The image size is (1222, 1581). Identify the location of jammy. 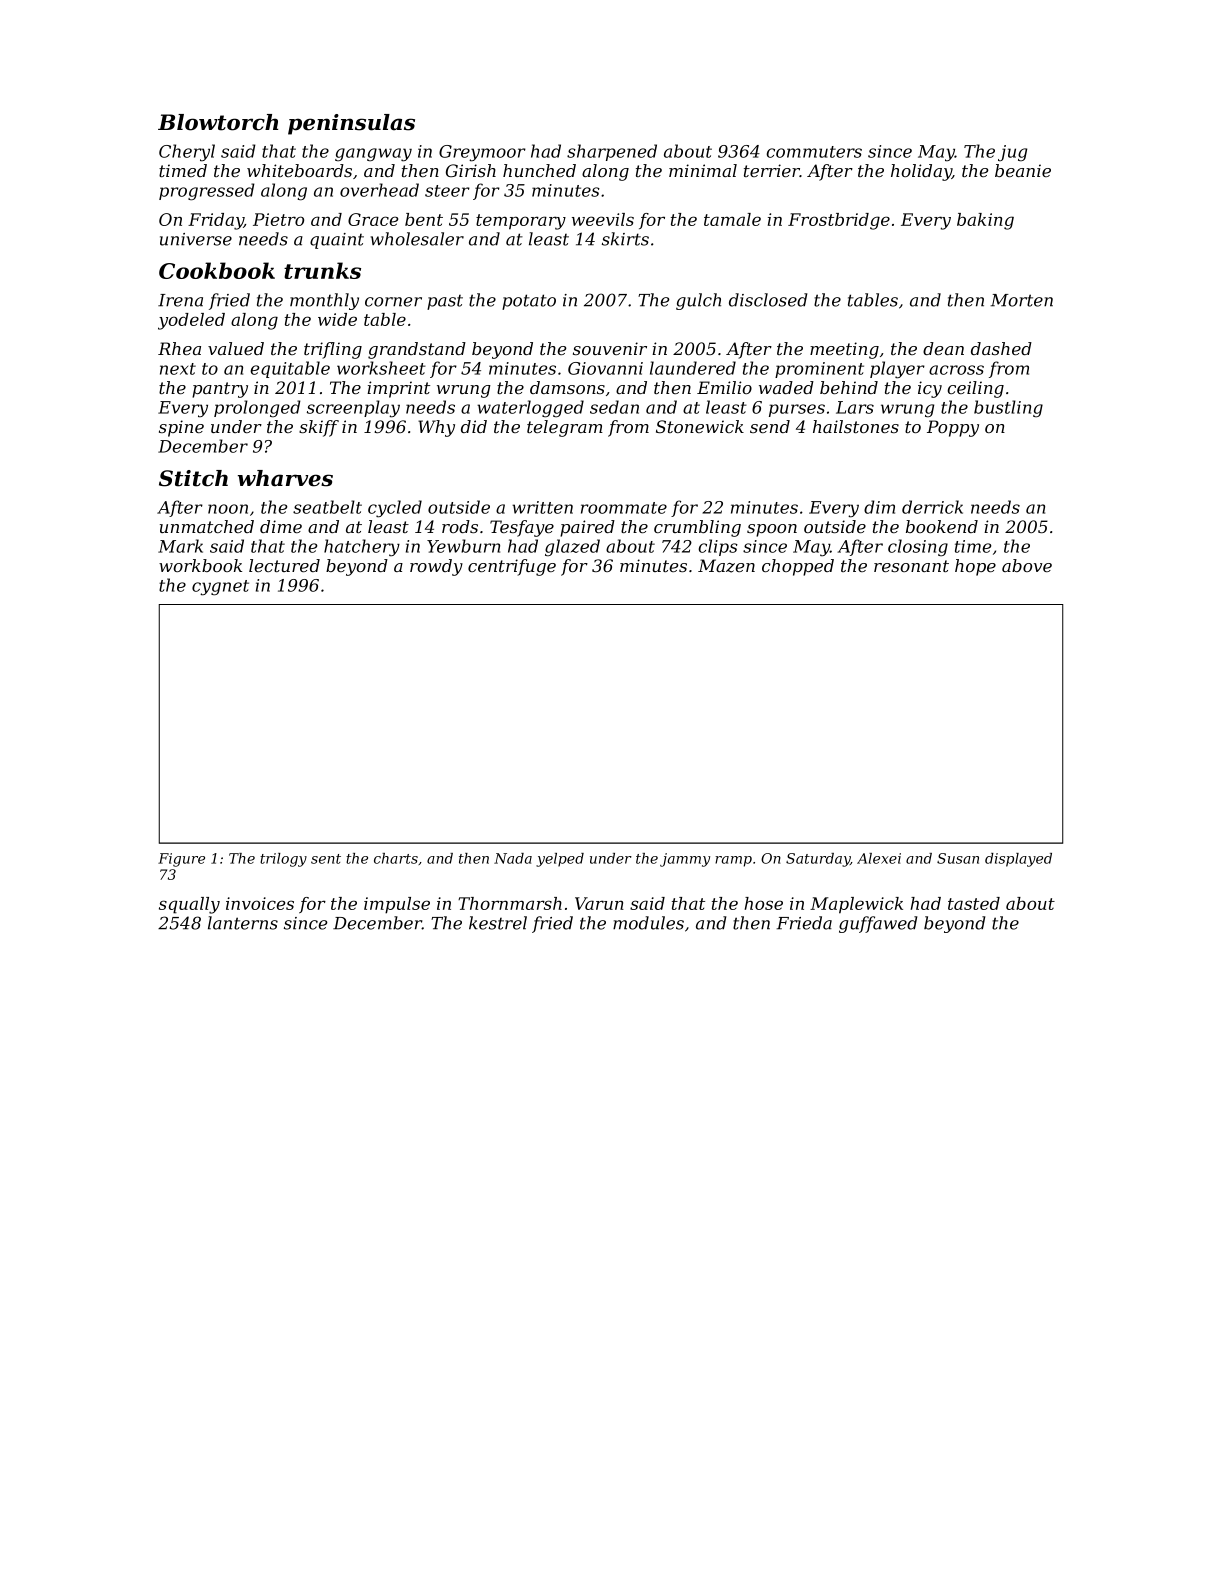
(685, 860).
